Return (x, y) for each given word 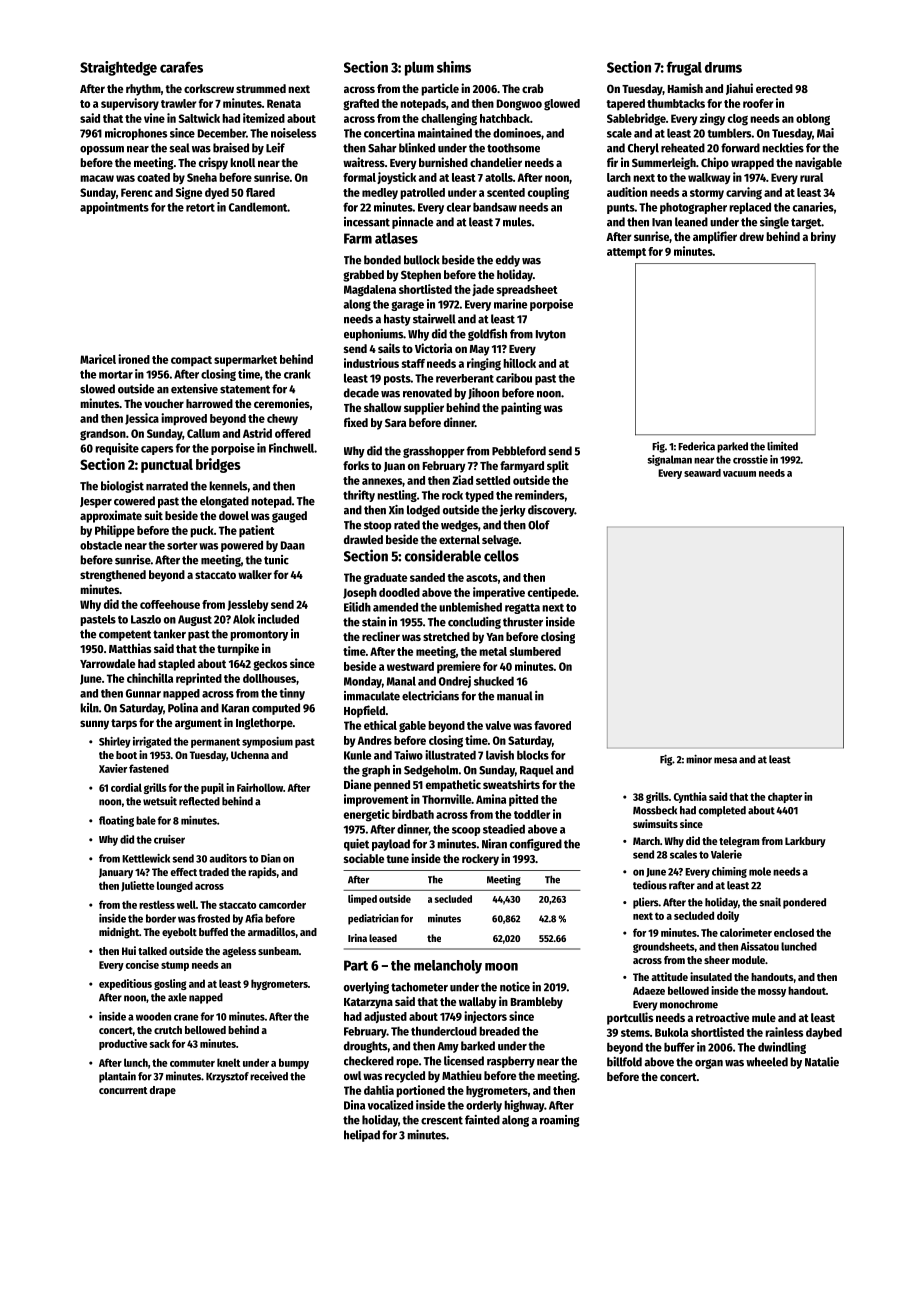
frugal (684, 68)
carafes (181, 67)
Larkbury (805, 842)
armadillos (271, 931)
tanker (169, 634)
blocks (533, 755)
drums (723, 67)
